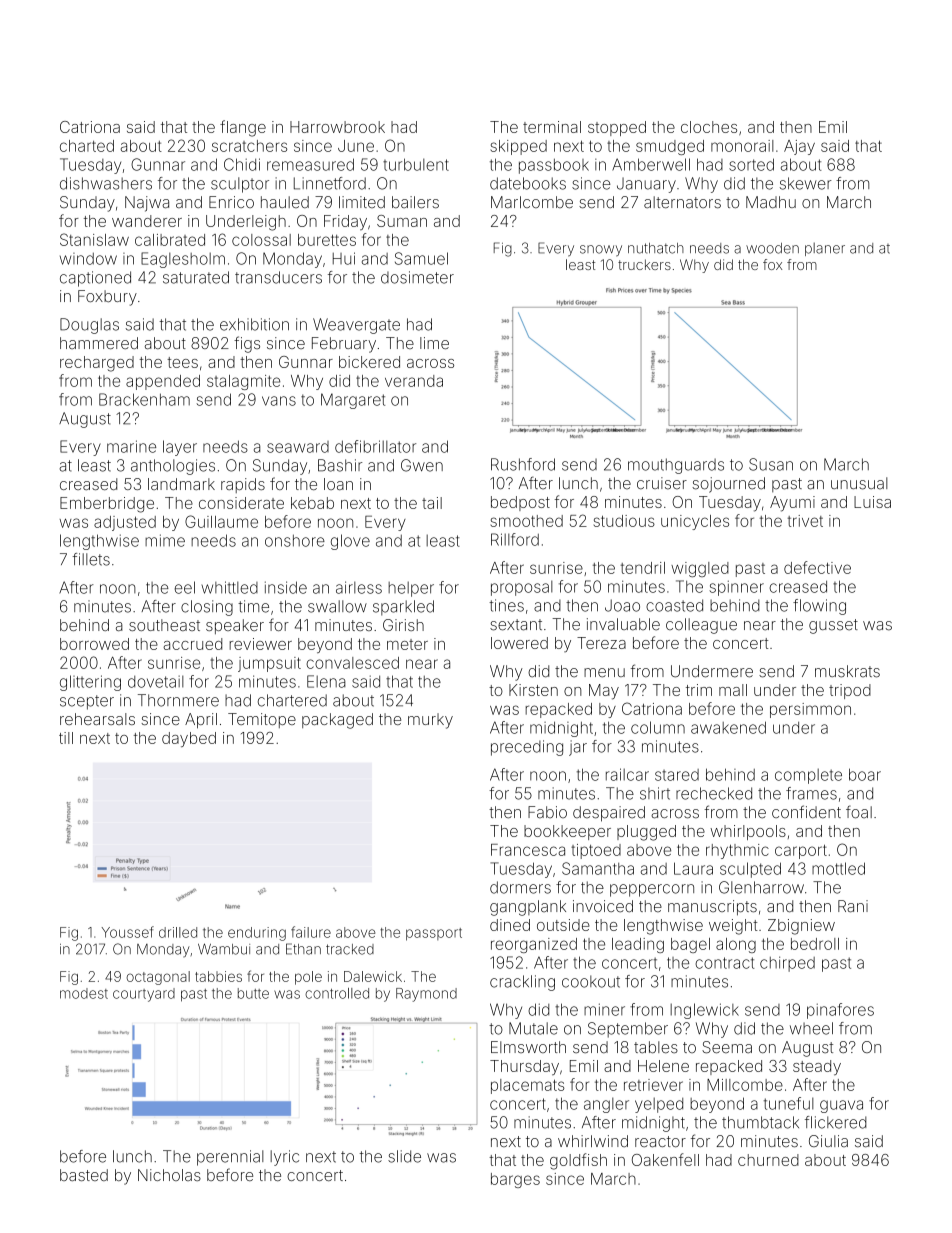 This screenshot has height=1233, width=952. What do you see at coordinates (106, 183) in the screenshot?
I see `dishwashers` at bounding box center [106, 183].
